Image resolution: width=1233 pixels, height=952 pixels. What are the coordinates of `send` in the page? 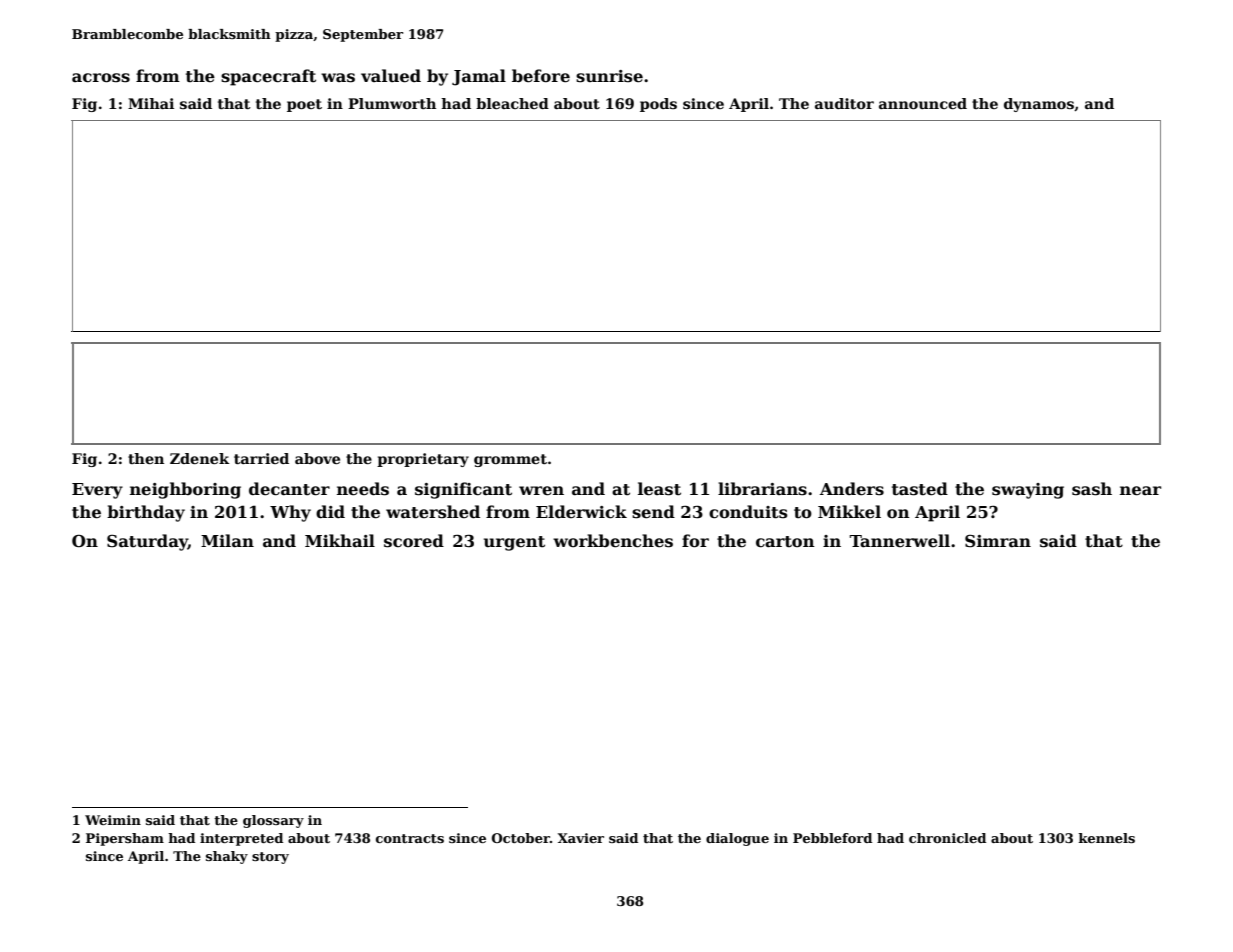 It's located at (653, 512).
